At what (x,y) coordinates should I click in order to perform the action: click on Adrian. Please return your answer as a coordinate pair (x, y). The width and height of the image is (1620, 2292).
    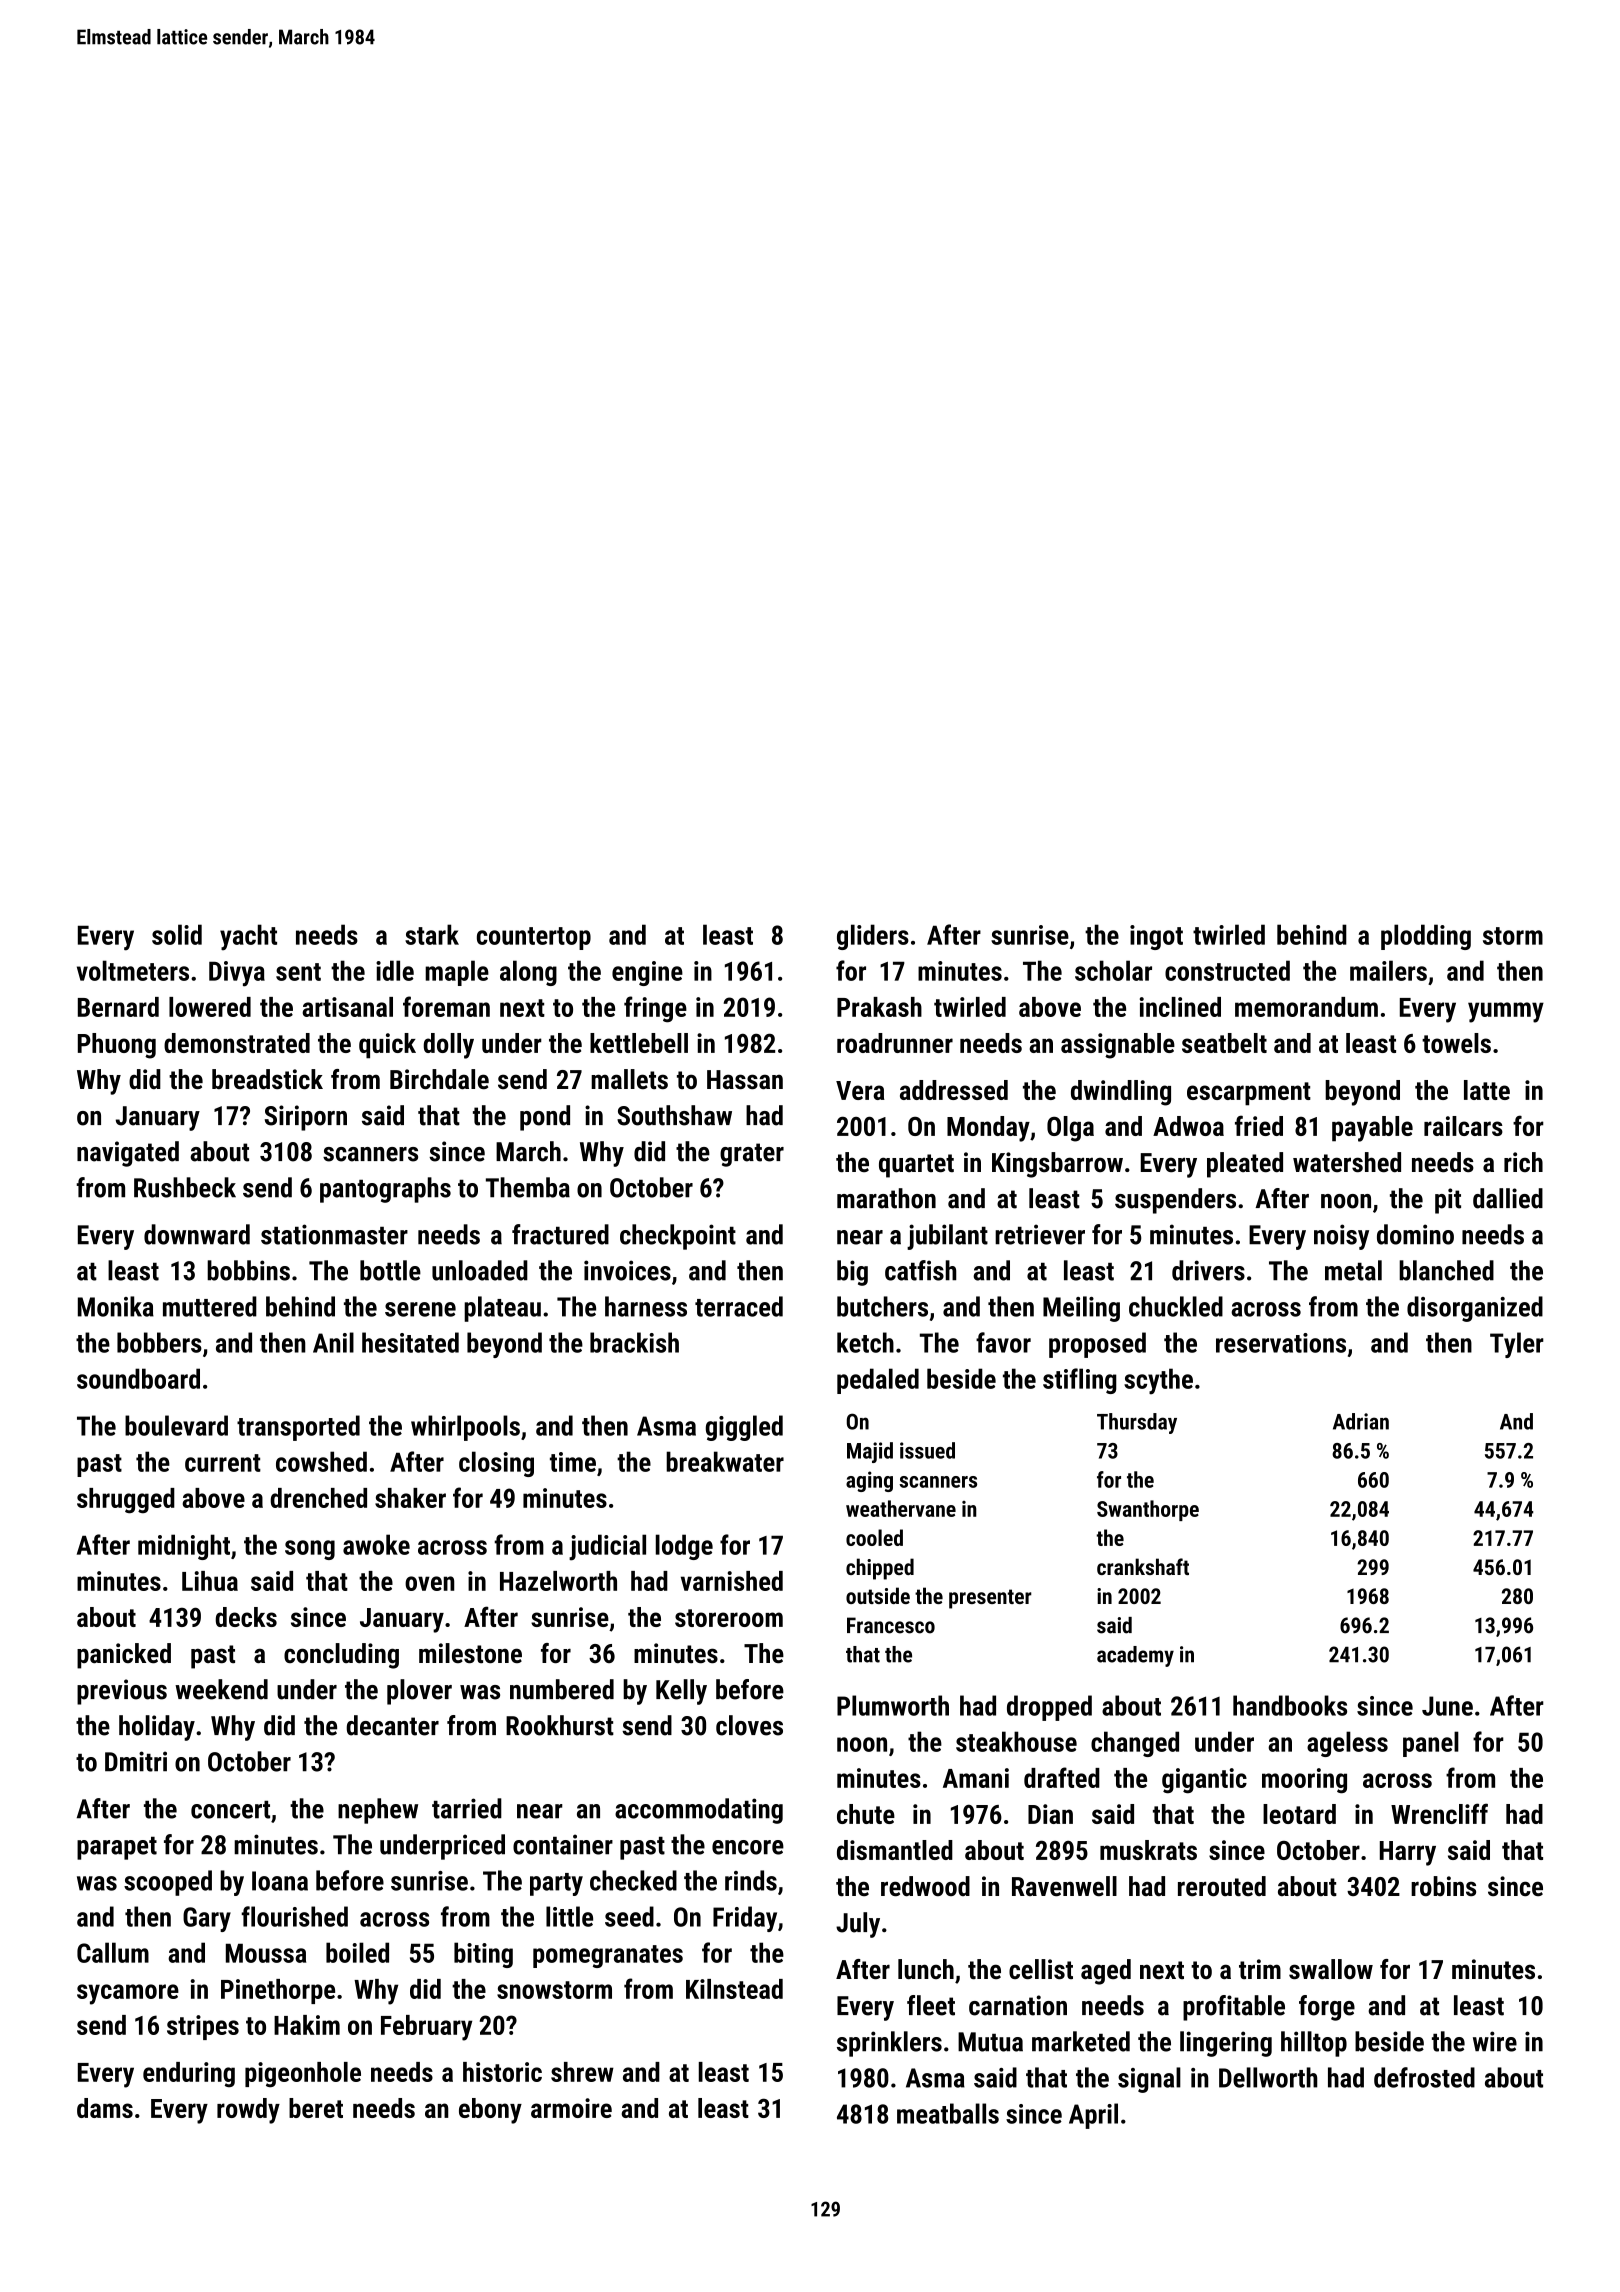
    Looking at the image, I should click on (1361, 1421).
